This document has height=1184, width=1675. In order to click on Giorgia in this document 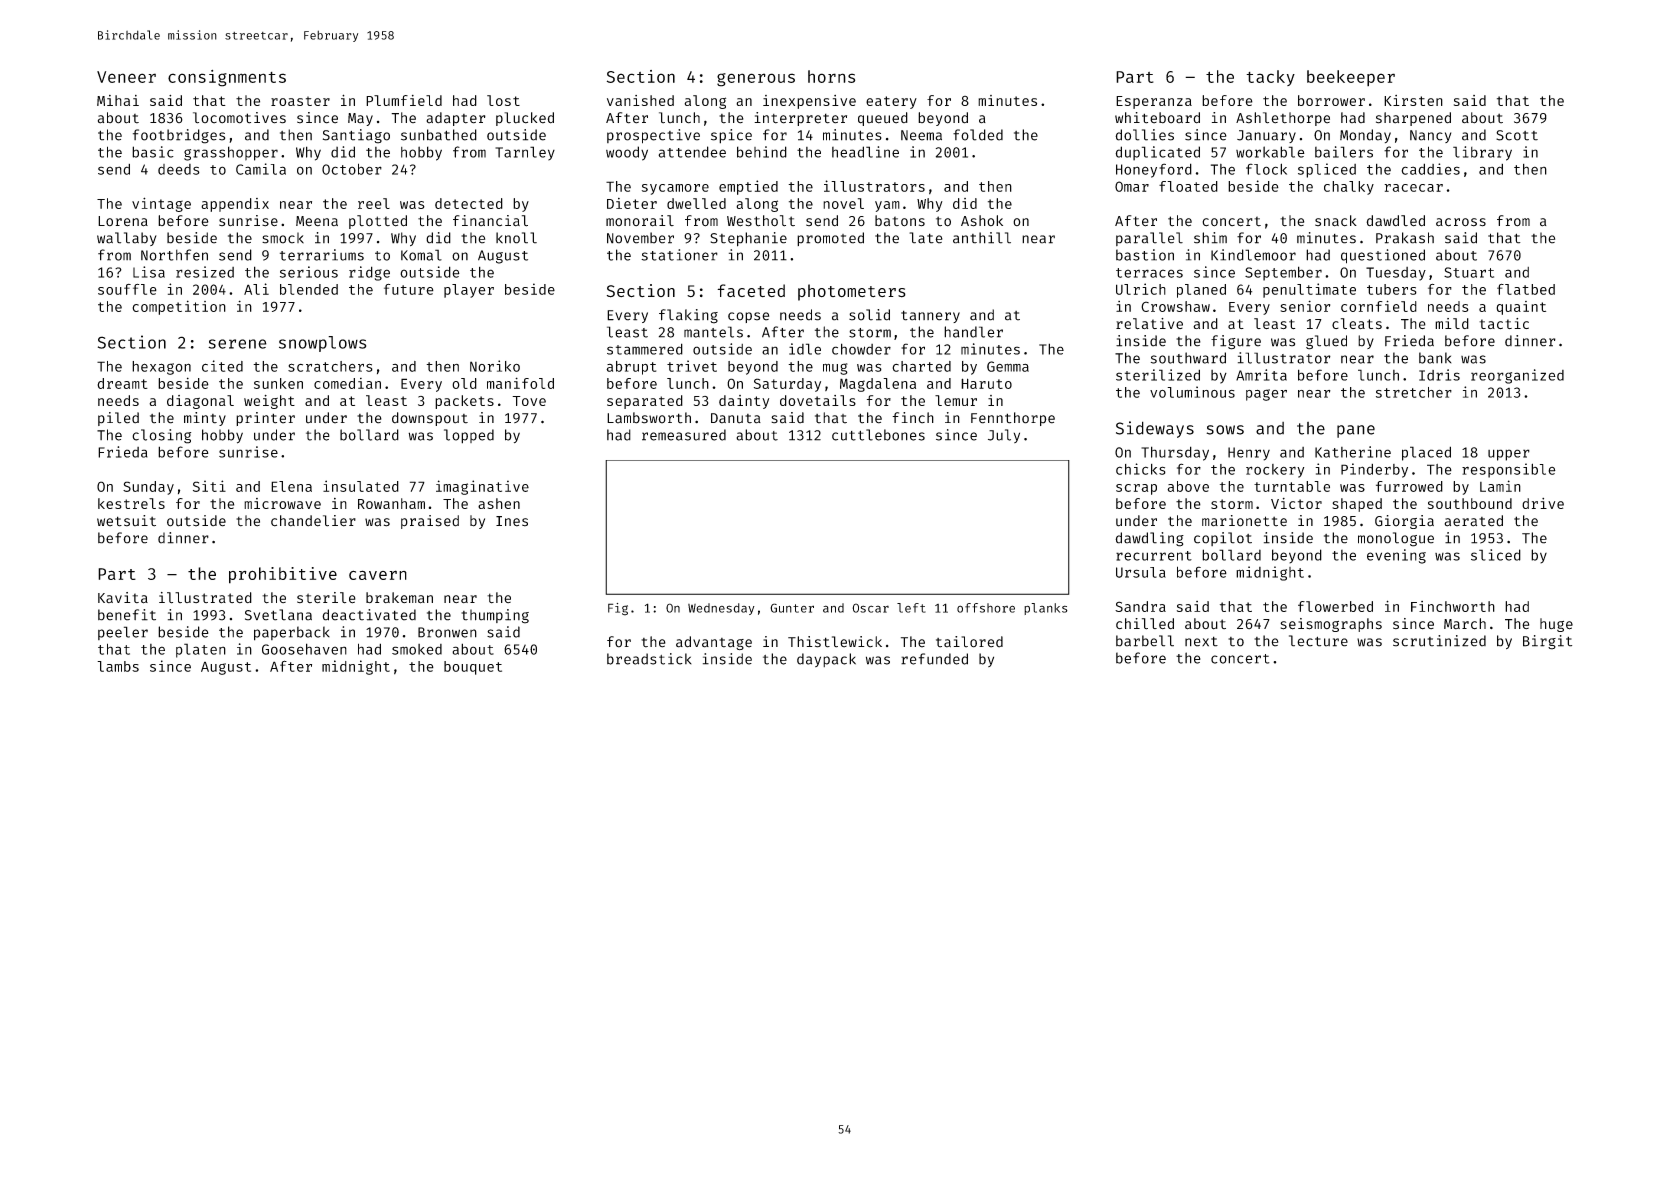, I will do `click(1404, 522)`.
